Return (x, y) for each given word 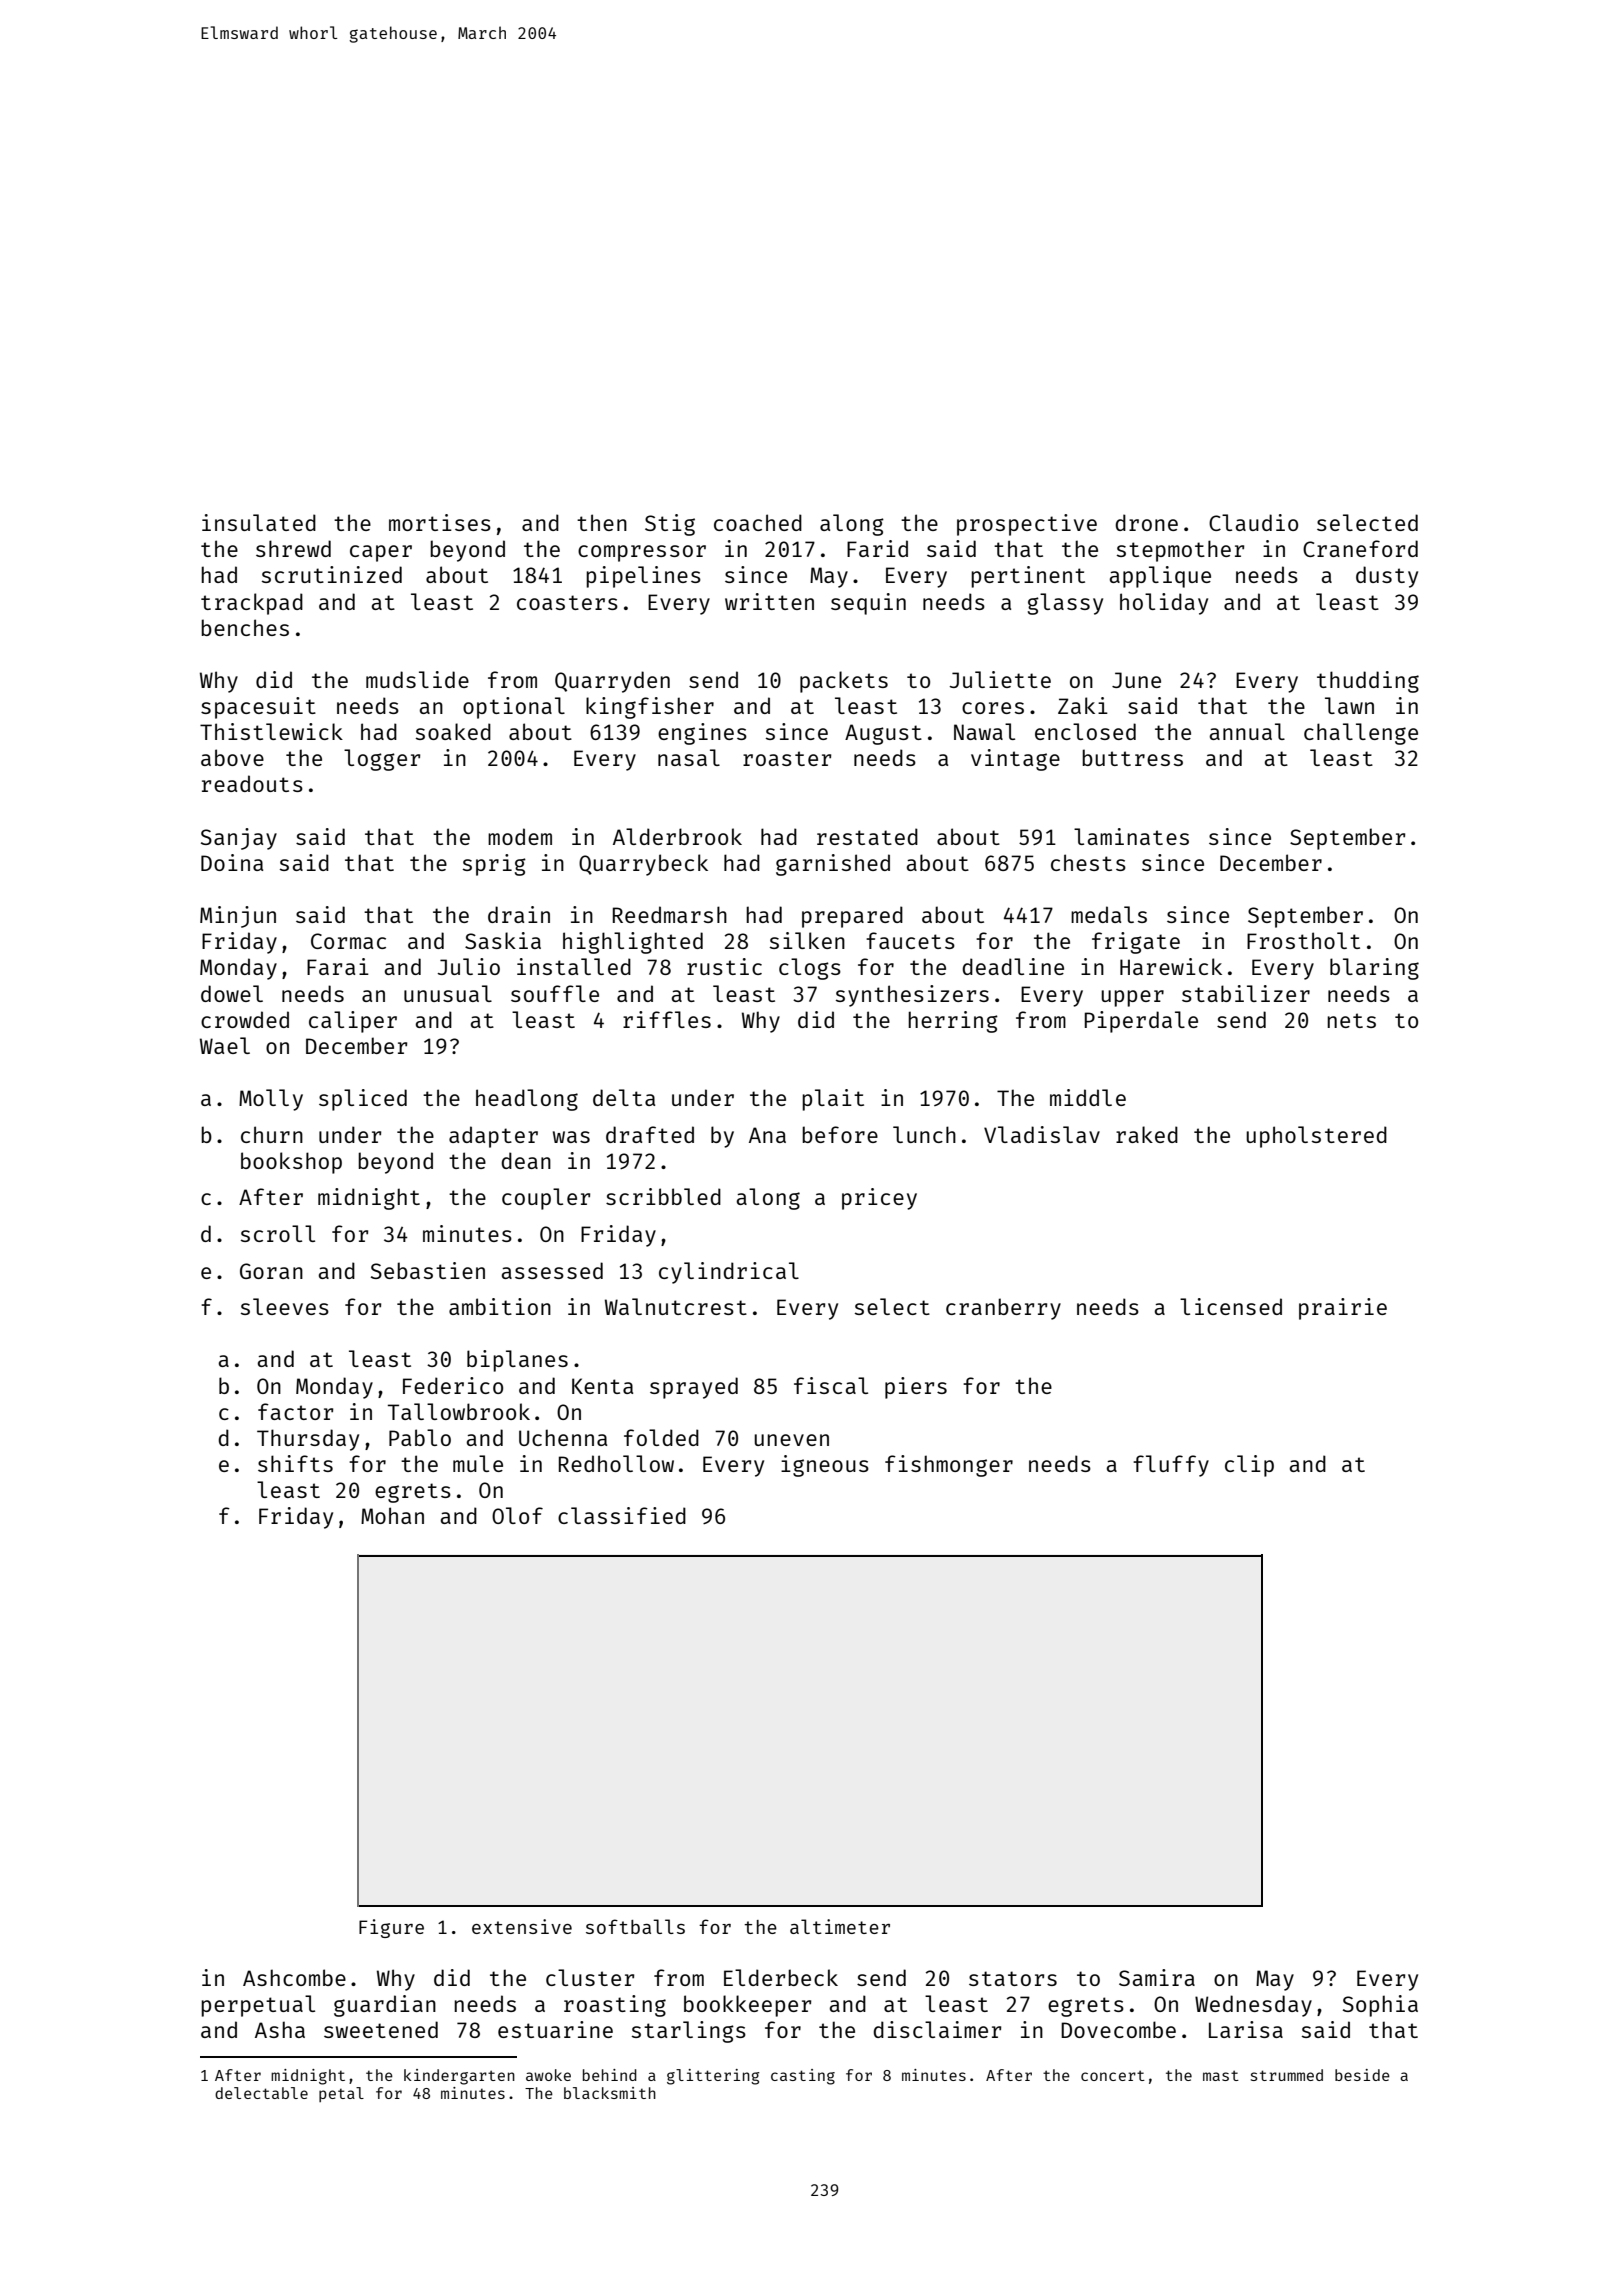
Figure (391, 1928)
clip (1249, 1466)
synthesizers (912, 996)
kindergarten (459, 2077)
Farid (877, 548)
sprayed (694, 1388)
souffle (555, 993)
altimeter (840, 1926)
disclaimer (937, 2029)
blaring (1374, 969)
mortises (440, 522)
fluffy (1171, 1466)
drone (1146, 522)
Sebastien (428, 1270)
